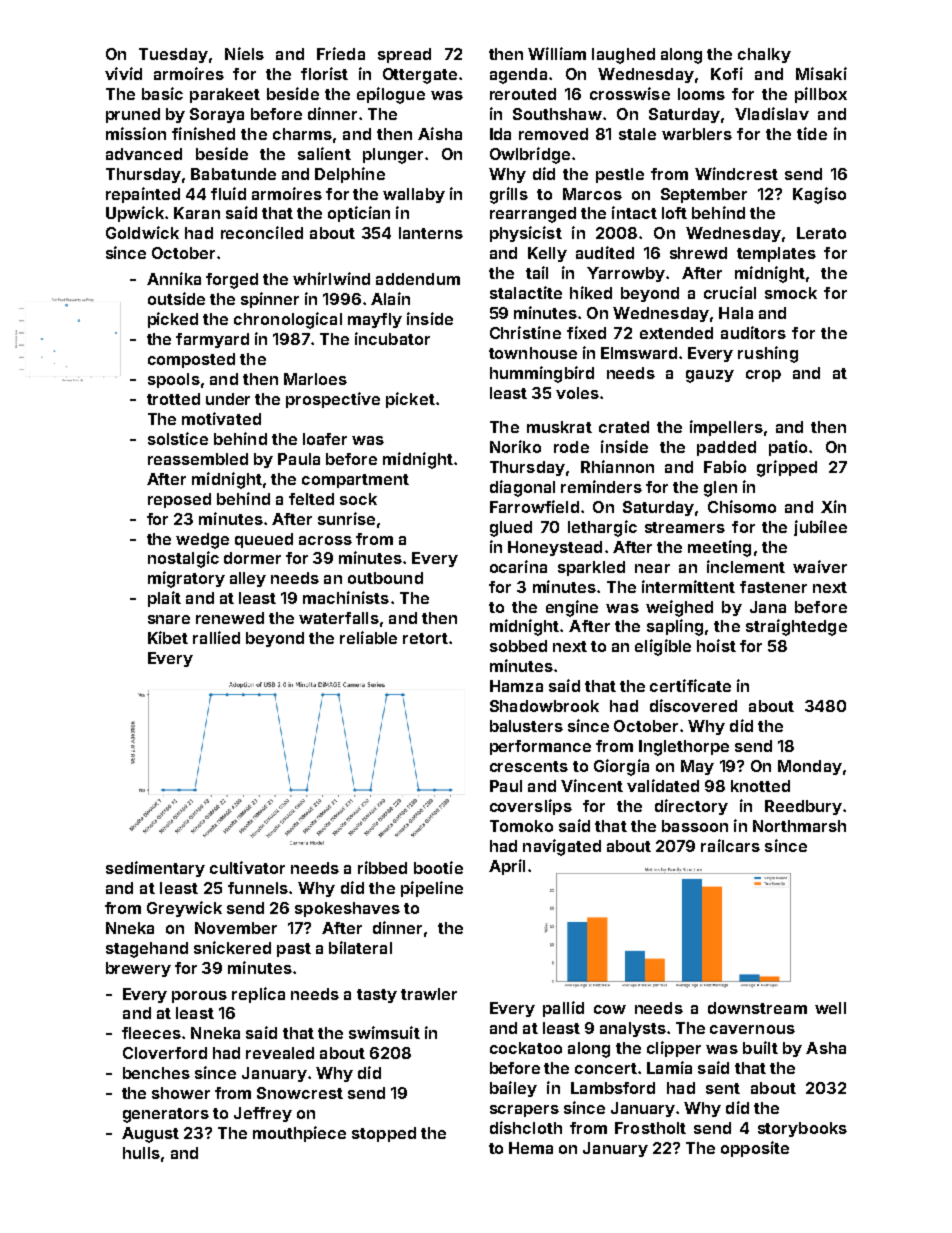 The image size is (952, 1233). What do you see at coordinates (605, 252) in the screenshot?
I see `audited` at bounding box center [605, 252].
